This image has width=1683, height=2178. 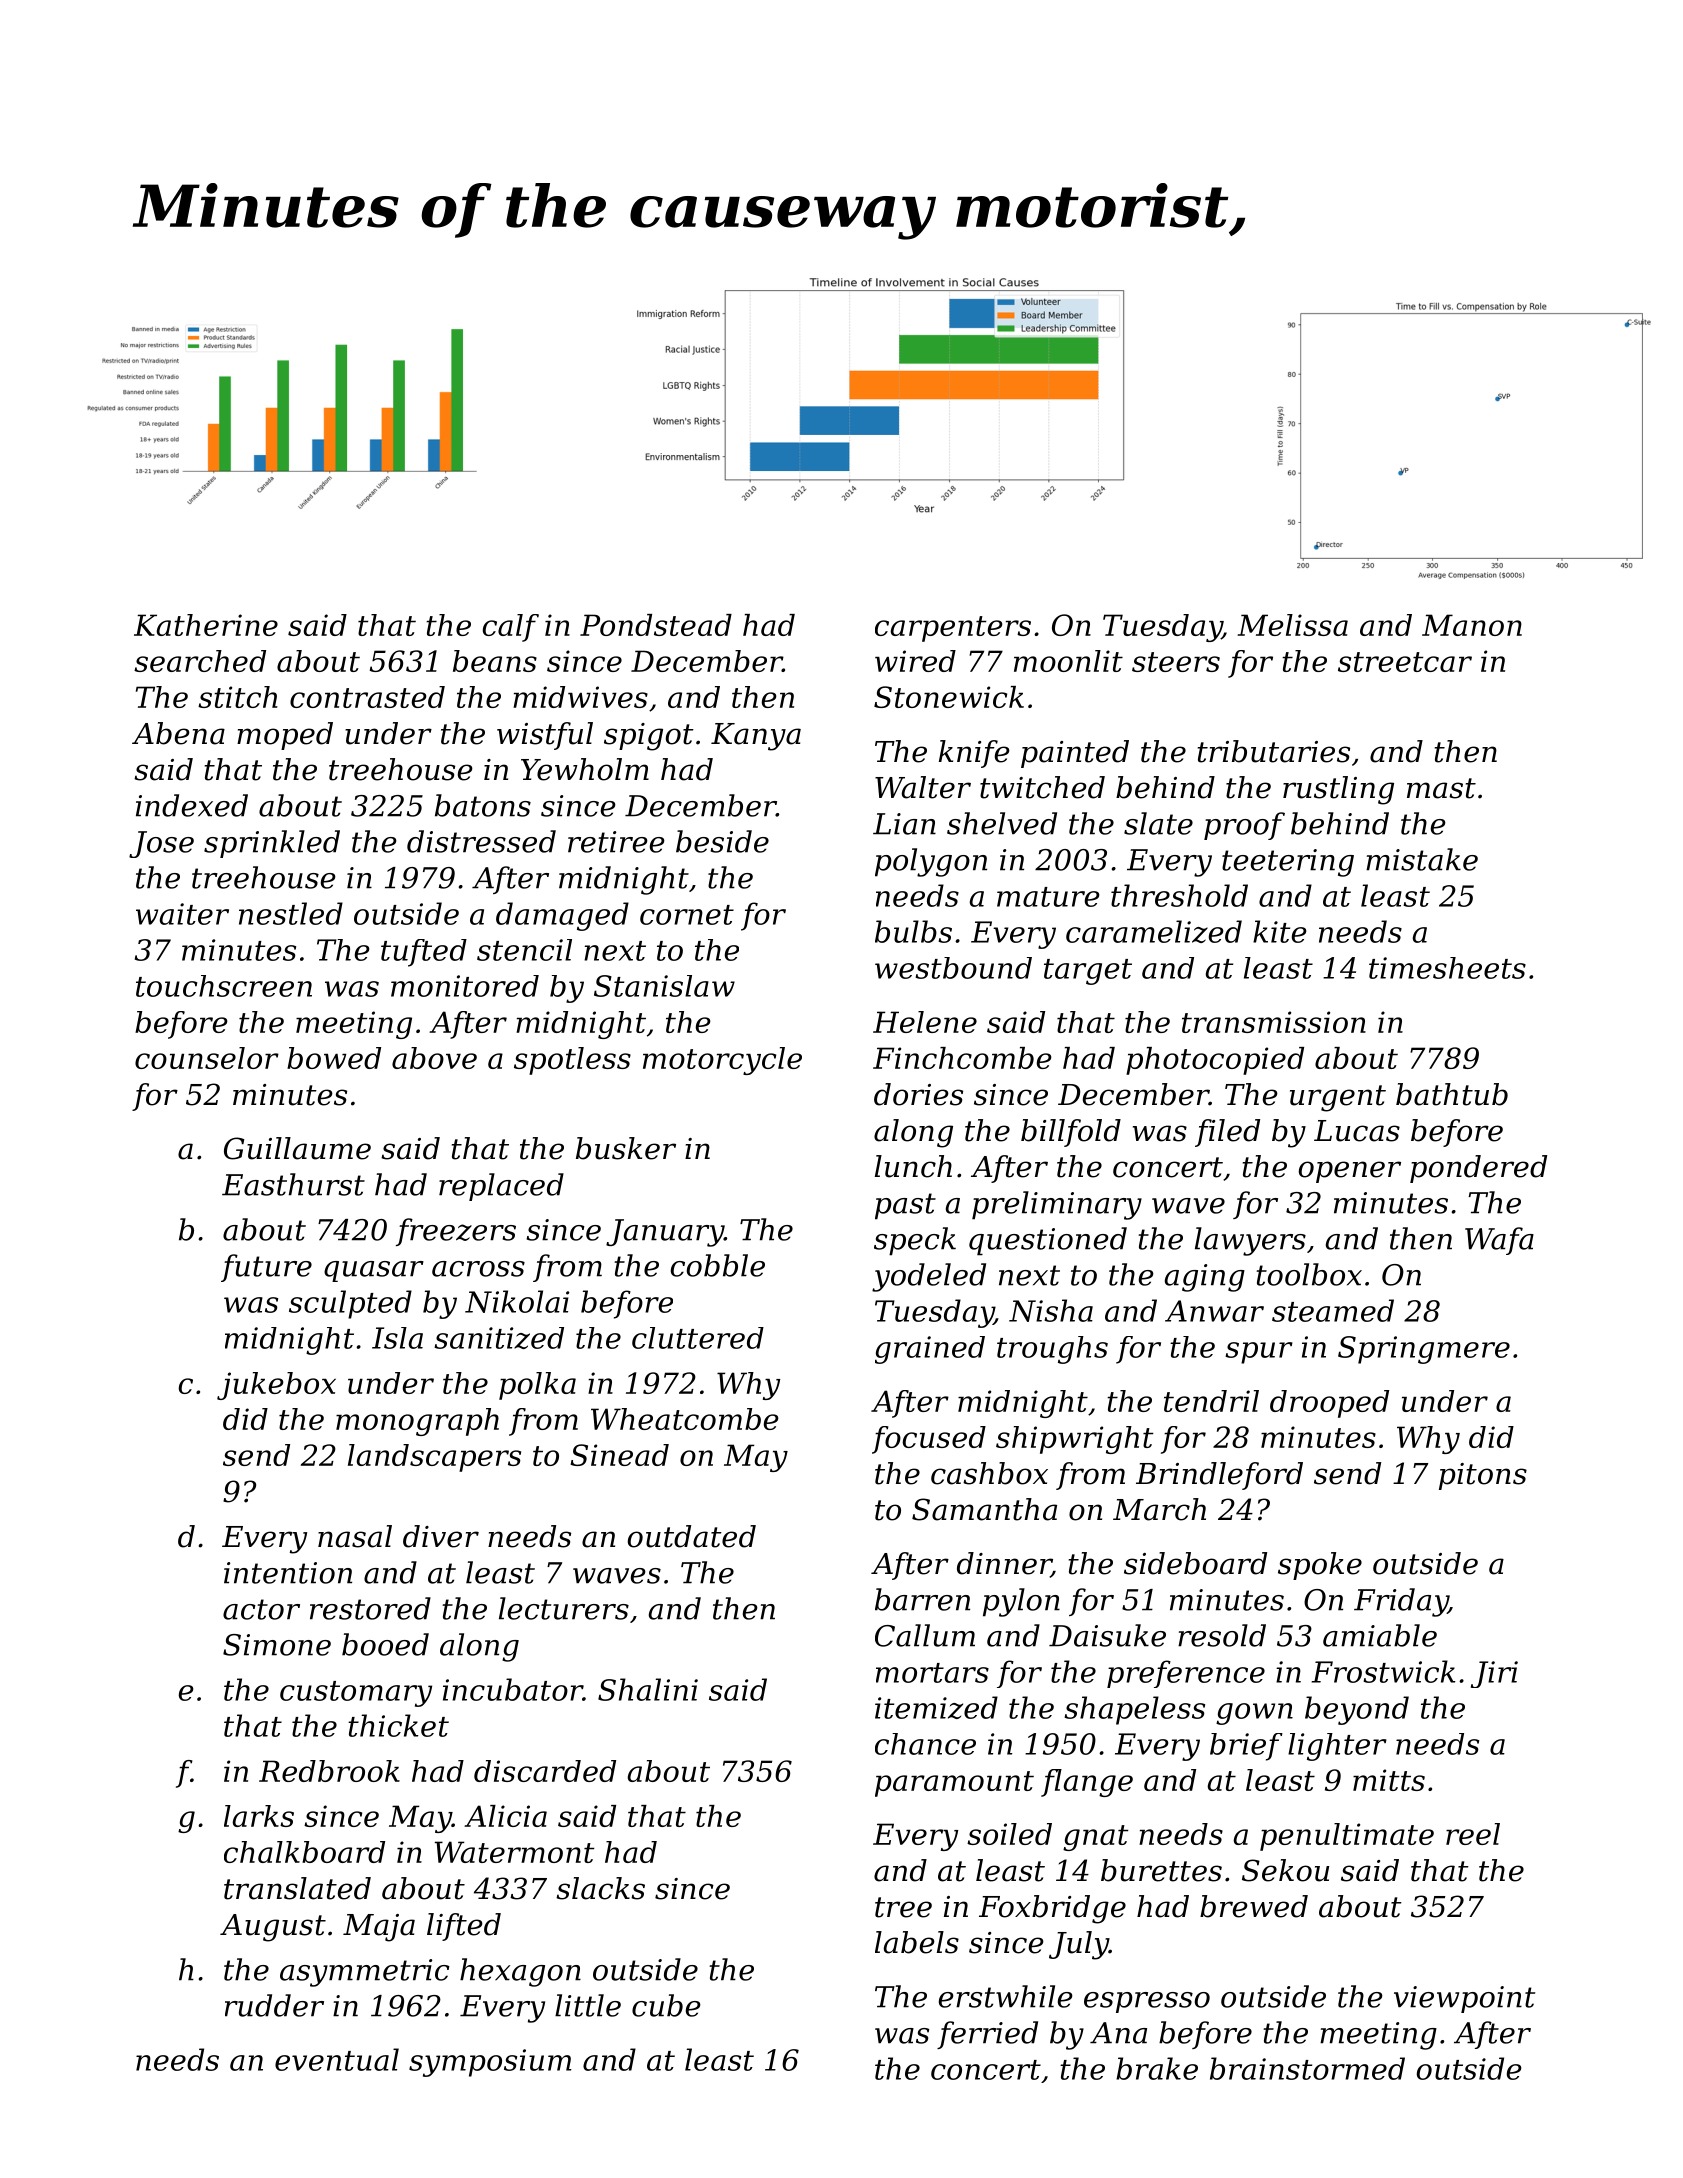 What do you see at coordinates (989, 1473) in the image?
I see `cashbox` at bounding box center [989, 1473].
